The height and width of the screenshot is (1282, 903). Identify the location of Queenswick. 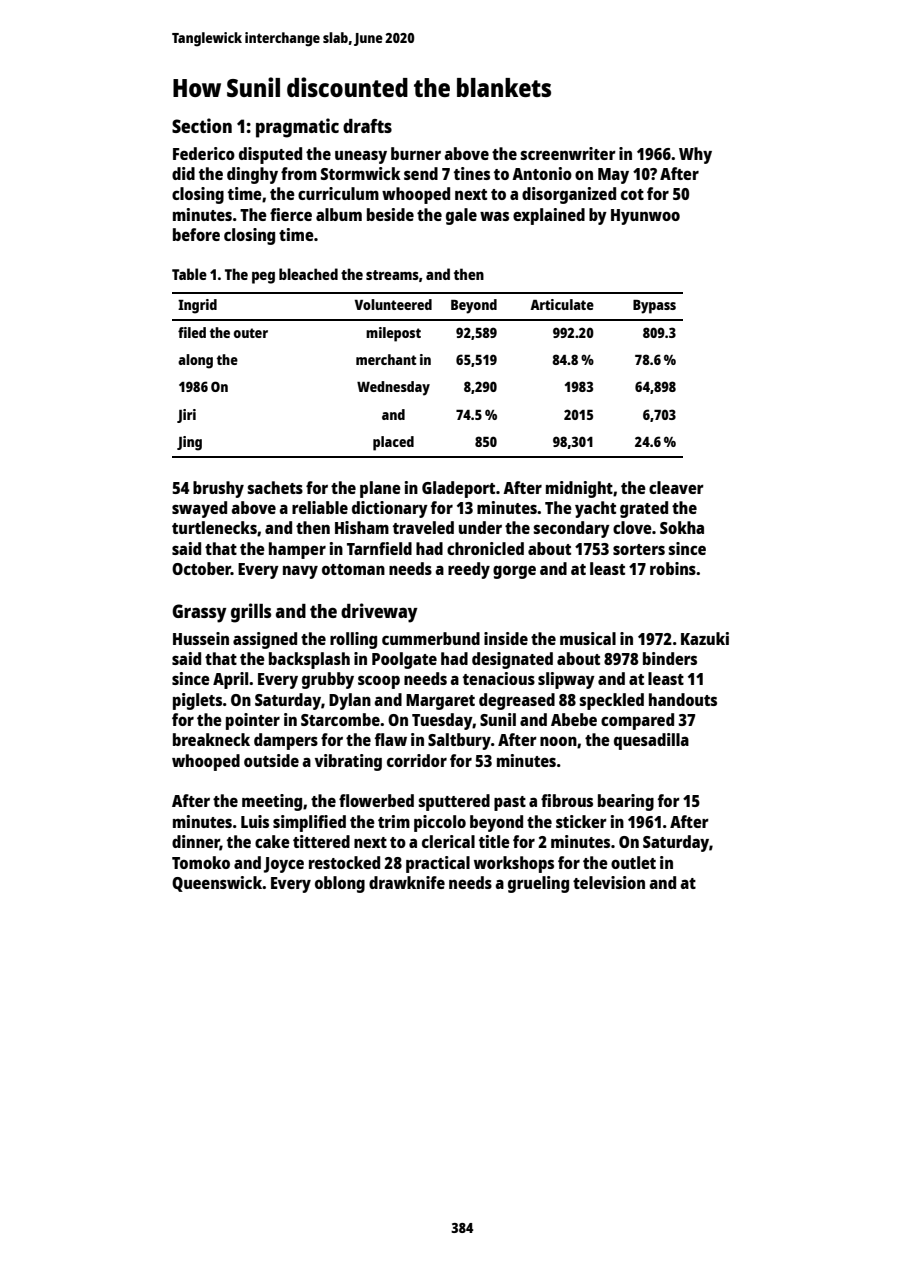
(217, 884).
